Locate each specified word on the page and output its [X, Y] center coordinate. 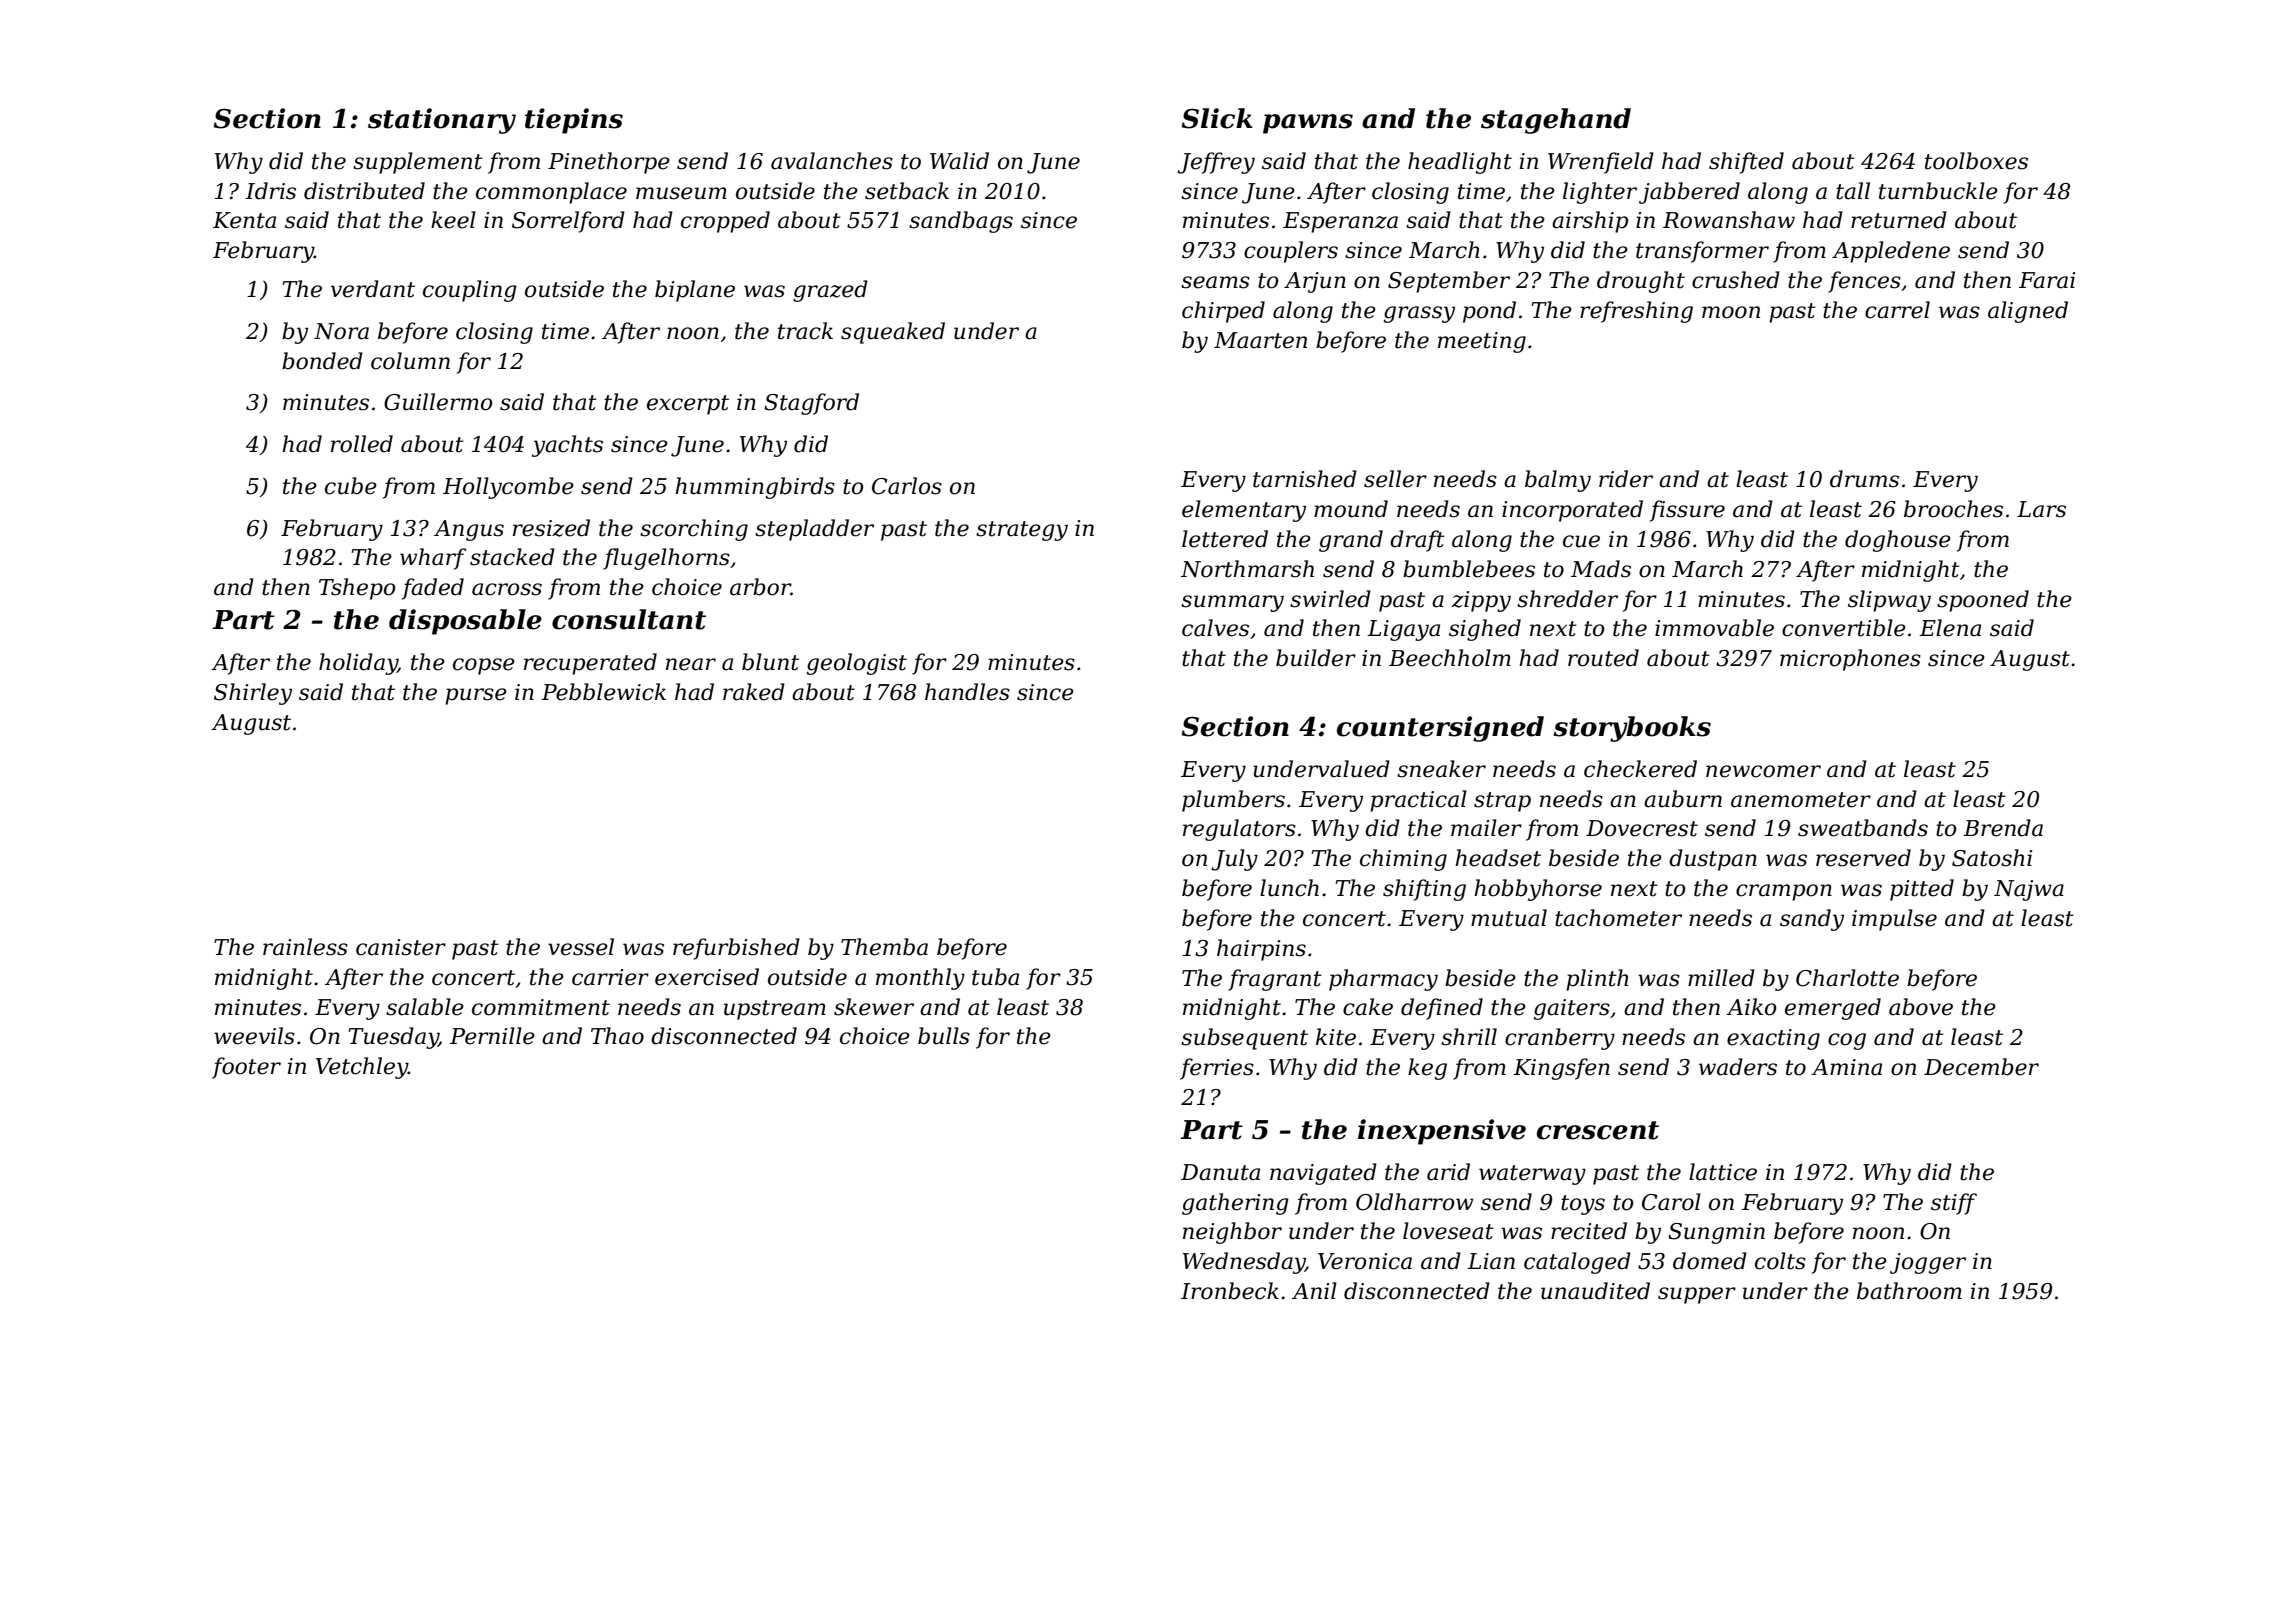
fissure [1687, 511]
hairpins [1261, 950]
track [805, 331]
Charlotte [1847, 978]
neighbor [1232, 1233]
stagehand [1556, 121]
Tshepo [357, 589]
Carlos [907, 486]
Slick [1217, 118]
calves [1215, 628]
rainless [305, 947]
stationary [442, 121]
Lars [2041, 509]
